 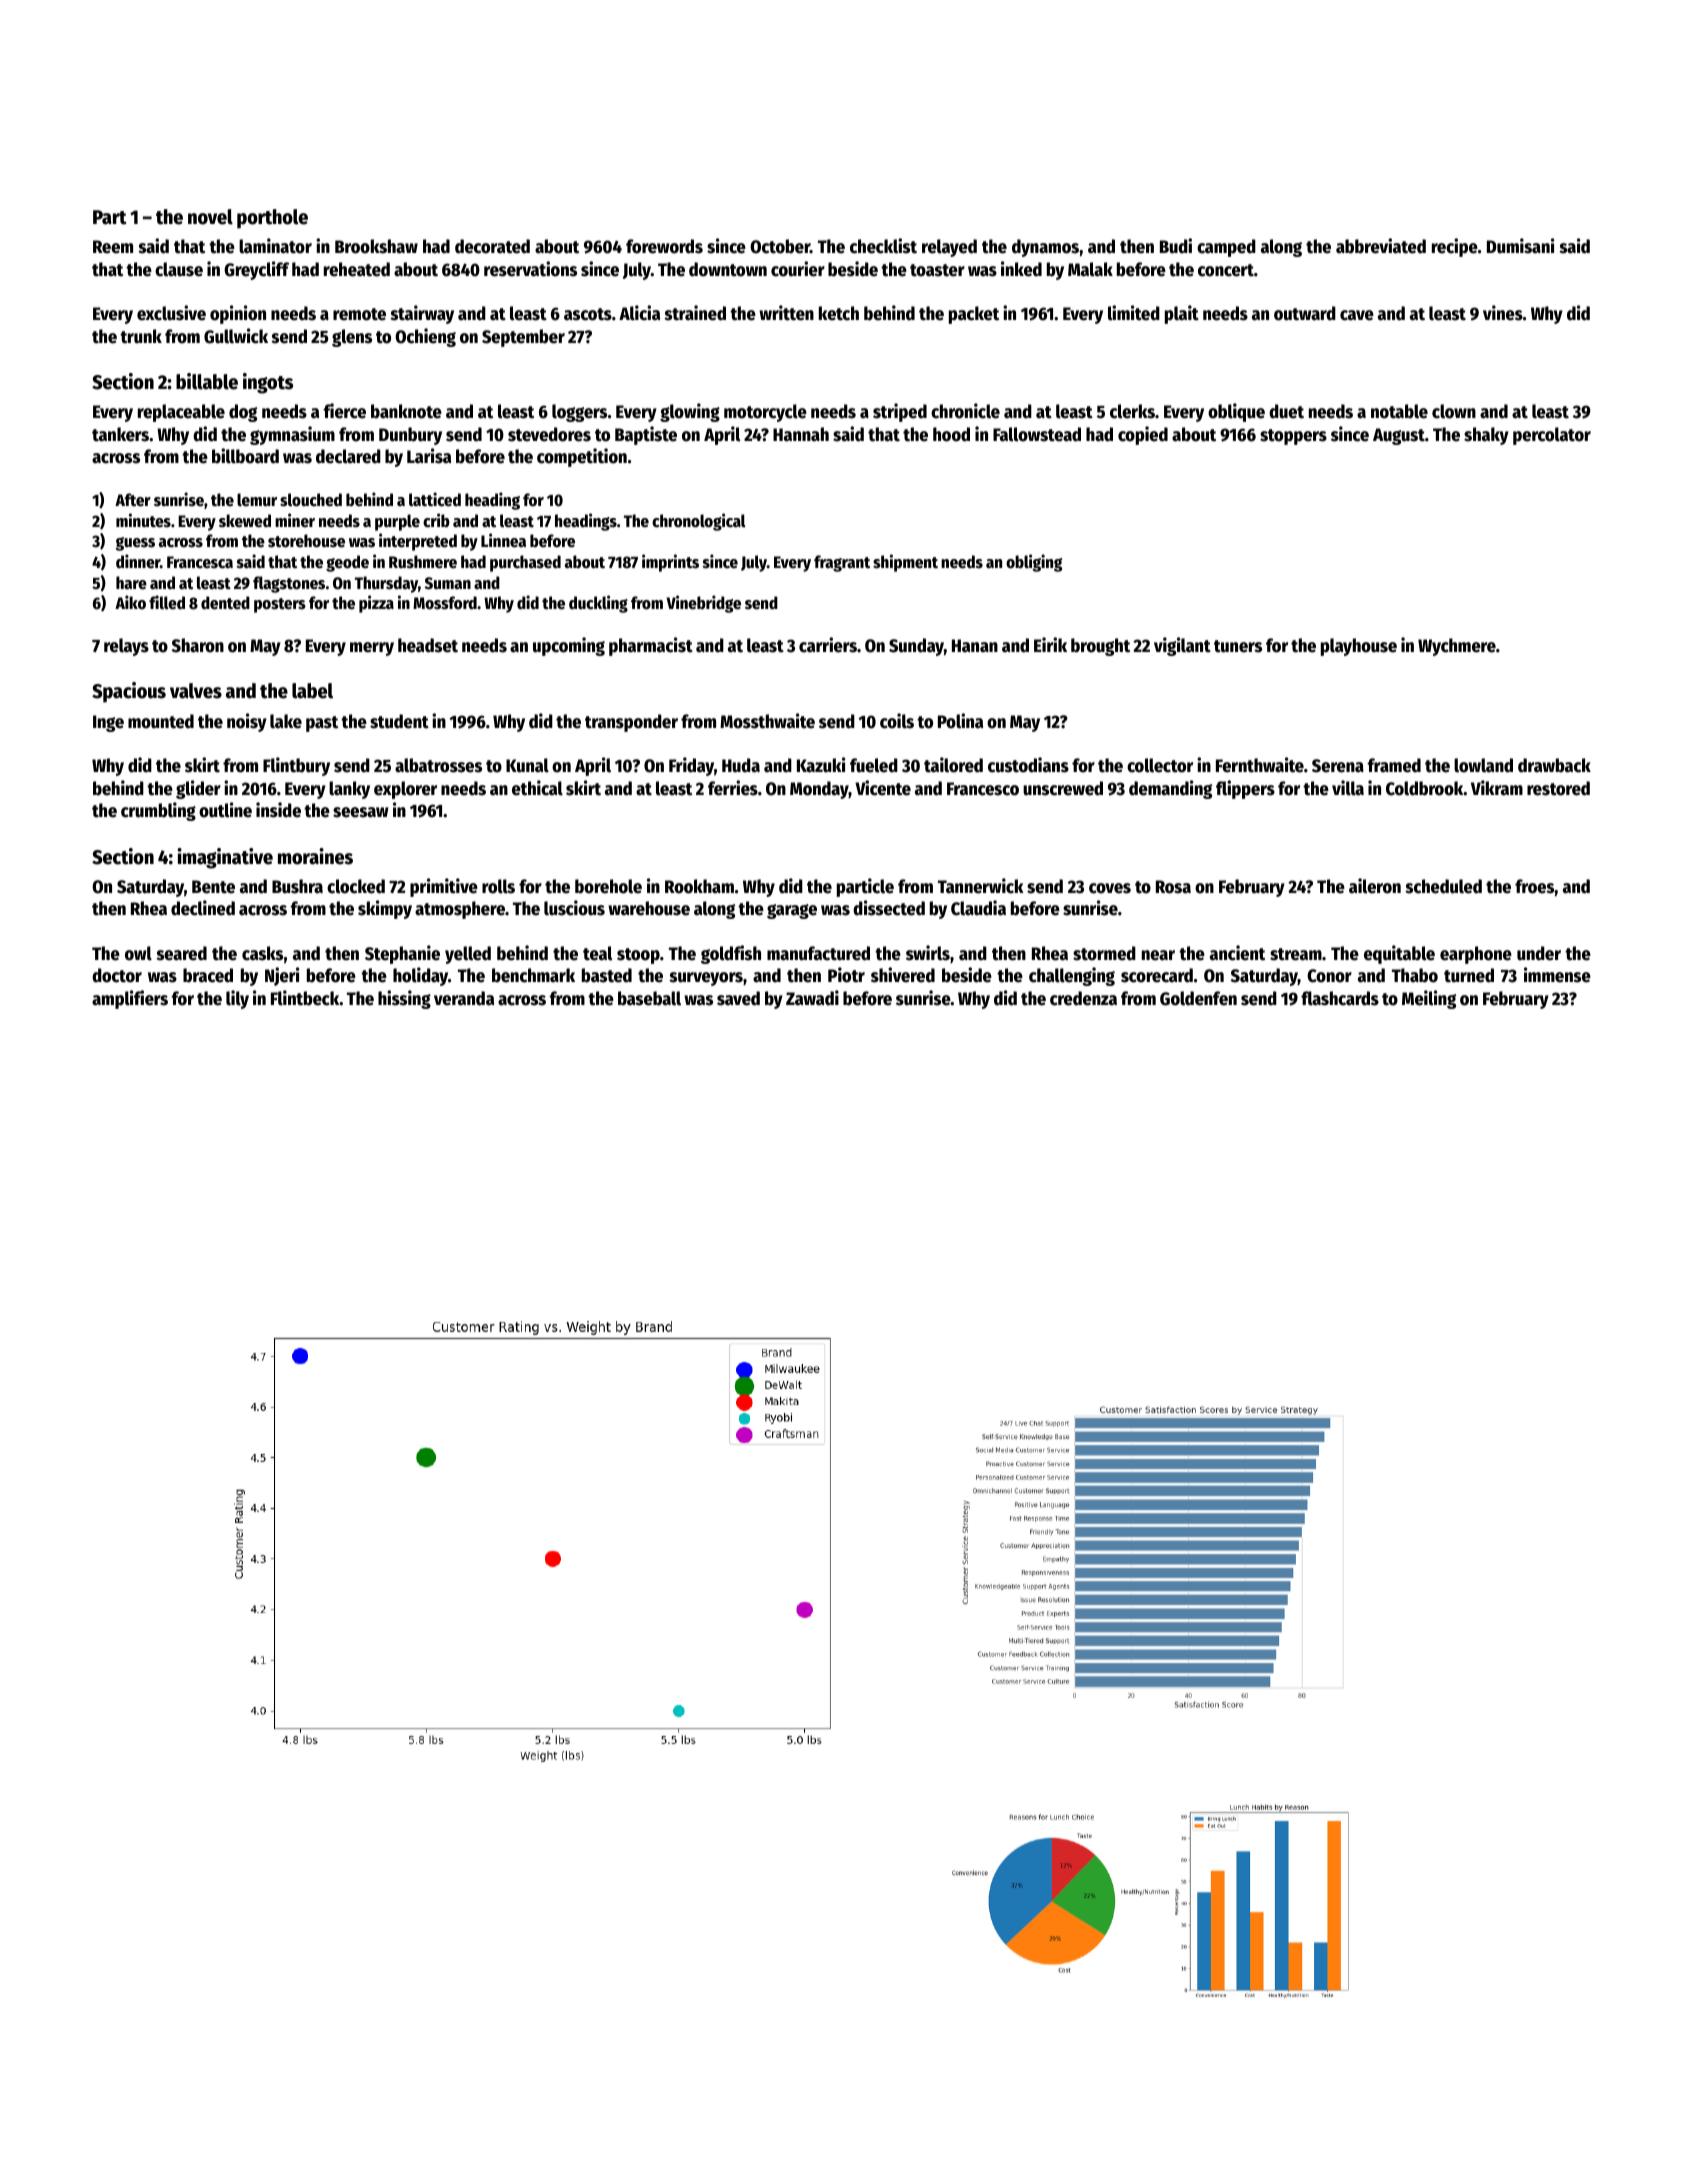 I want to click on shipment, so click(x=905, y=563).
